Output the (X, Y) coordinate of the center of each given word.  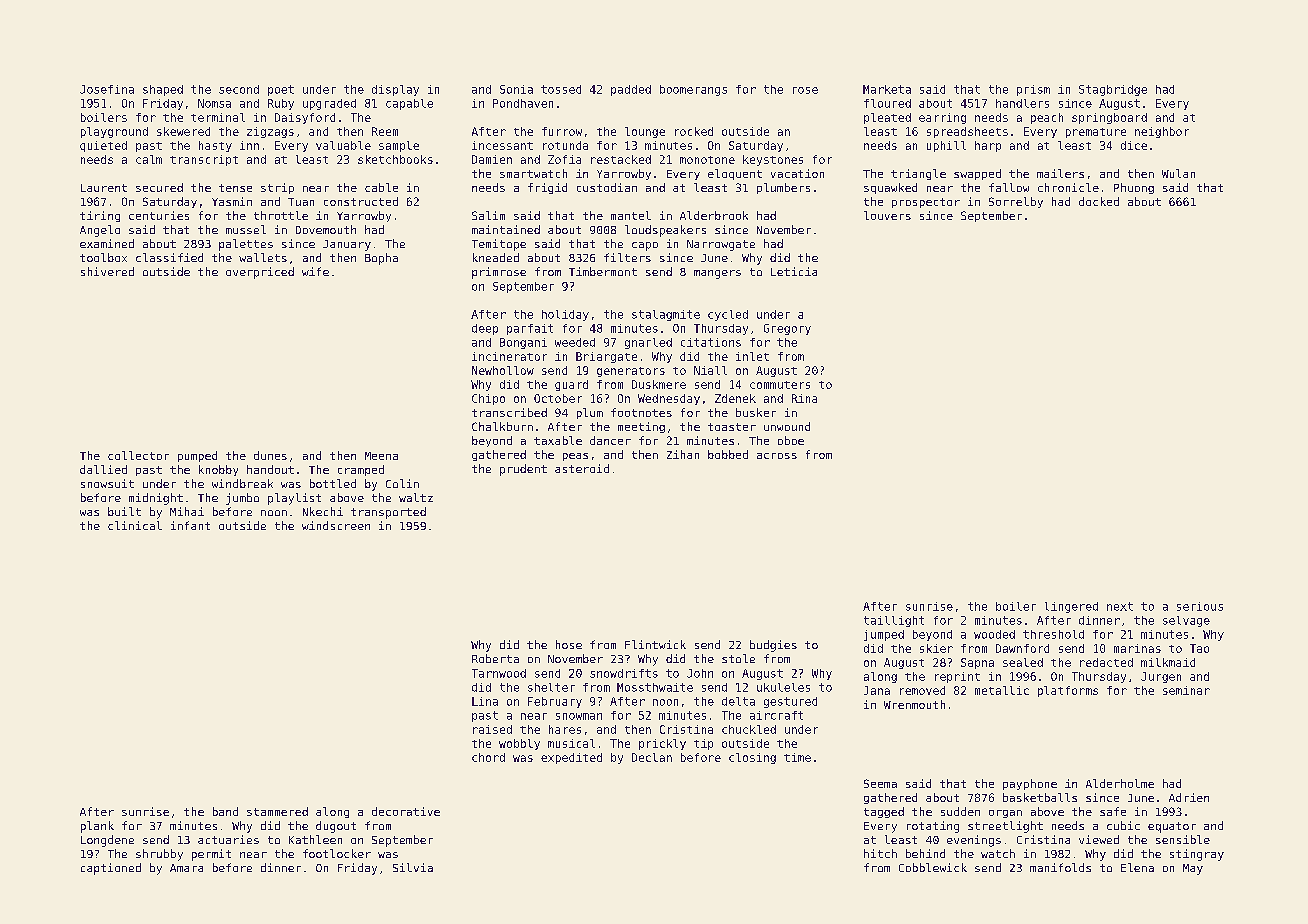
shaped (163, 90)
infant (190, 525)
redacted (1106, 662)
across (777, 456)
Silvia (413, 867)
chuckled (749, 729)
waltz (416, 497)
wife (315, 271)
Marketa (887, 89)
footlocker (337, 853)
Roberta (495, 658)
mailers (1060, 173)
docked (1099, 201)
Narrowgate (721, 245)
